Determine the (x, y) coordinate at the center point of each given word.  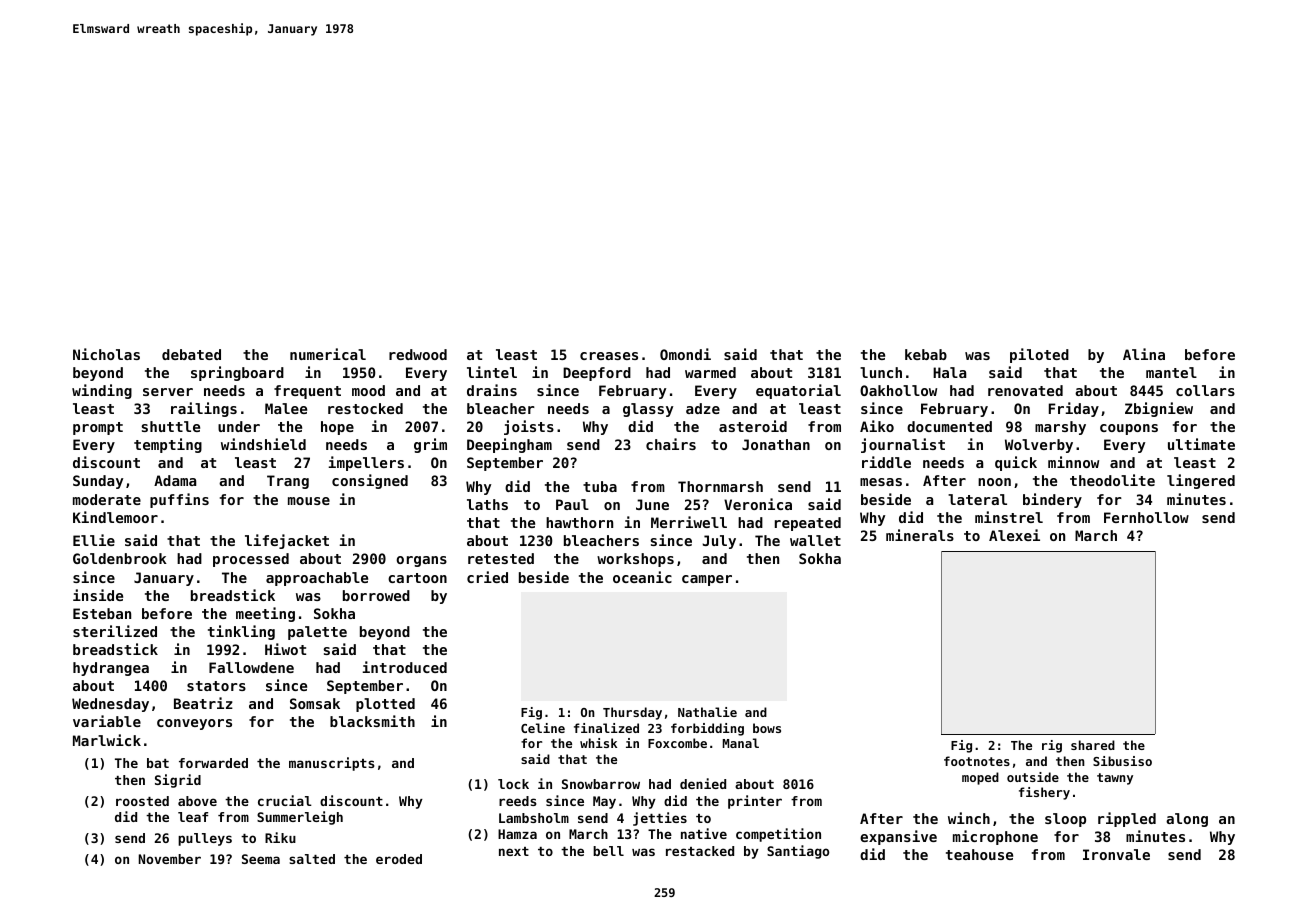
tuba (600, 486)
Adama (175, 480)
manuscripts (332, 764)
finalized (606, 728)
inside (98, 595)
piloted (1039, 355)
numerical (328, 354)
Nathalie (707, 712)
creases (609, 356)
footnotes (977, 761)
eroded (399, 859)
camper (707, 580)
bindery (1052, 500)
